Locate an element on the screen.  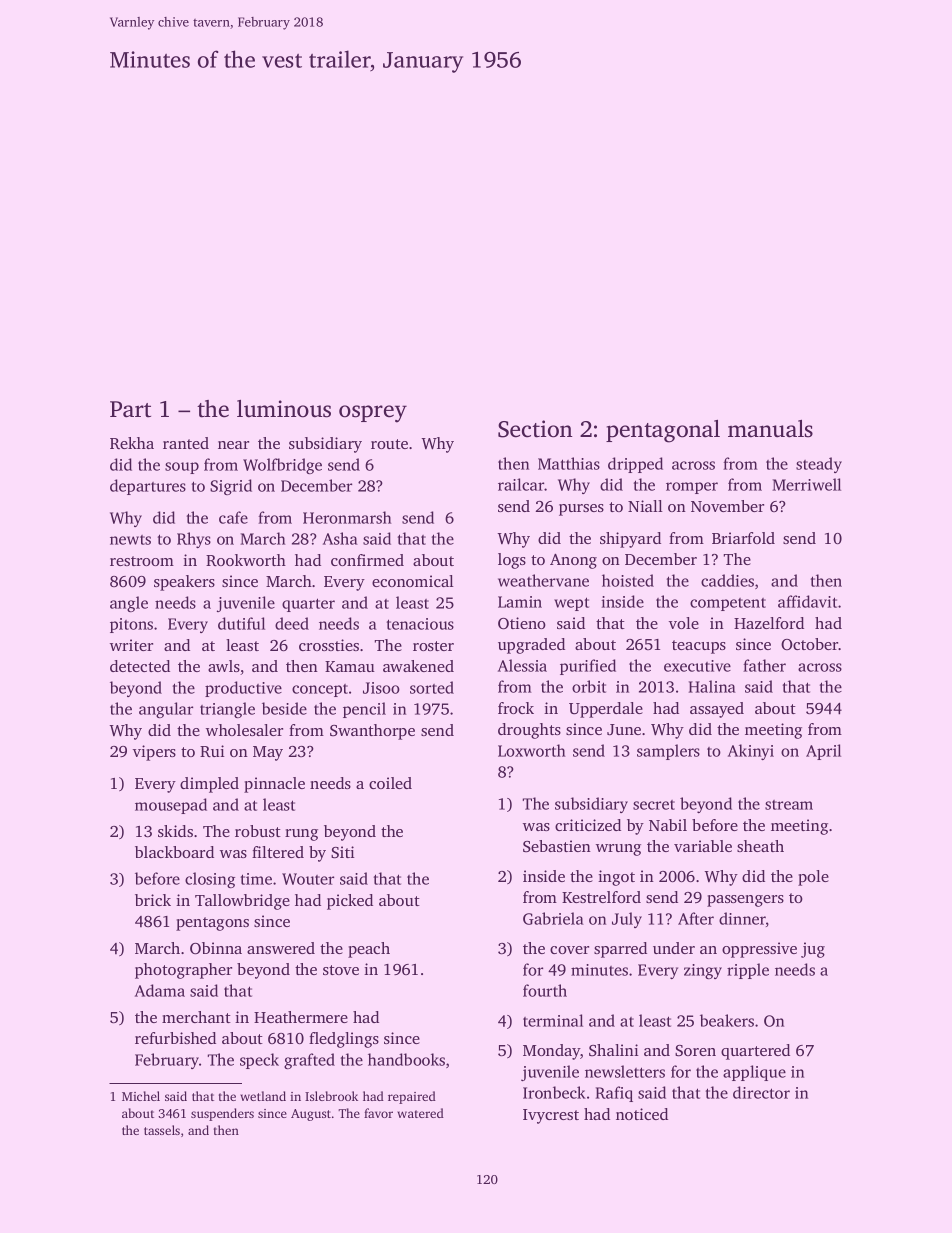
awakened is located at coordinates (418, 666).
